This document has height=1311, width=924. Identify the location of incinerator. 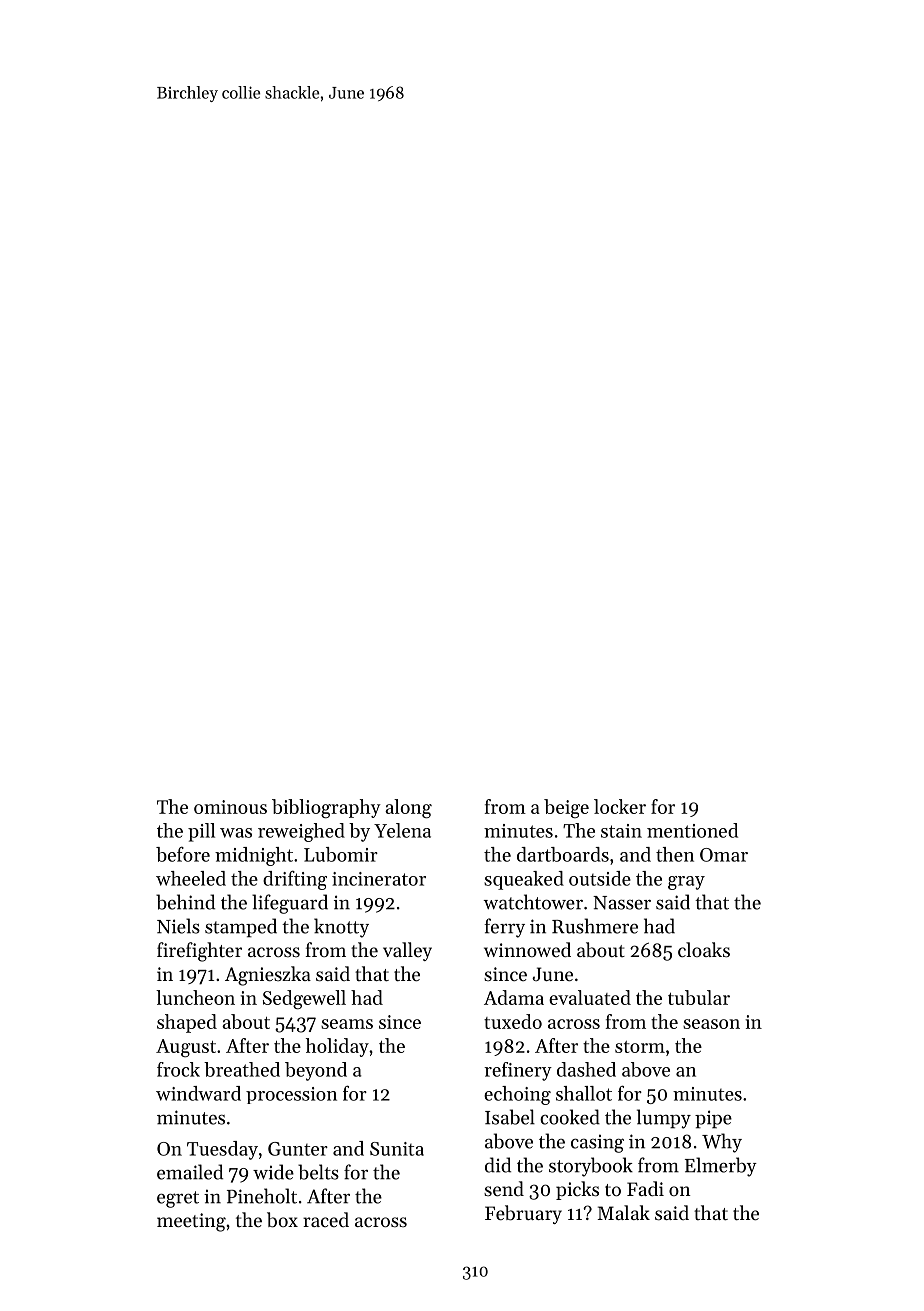
(379, 879).
